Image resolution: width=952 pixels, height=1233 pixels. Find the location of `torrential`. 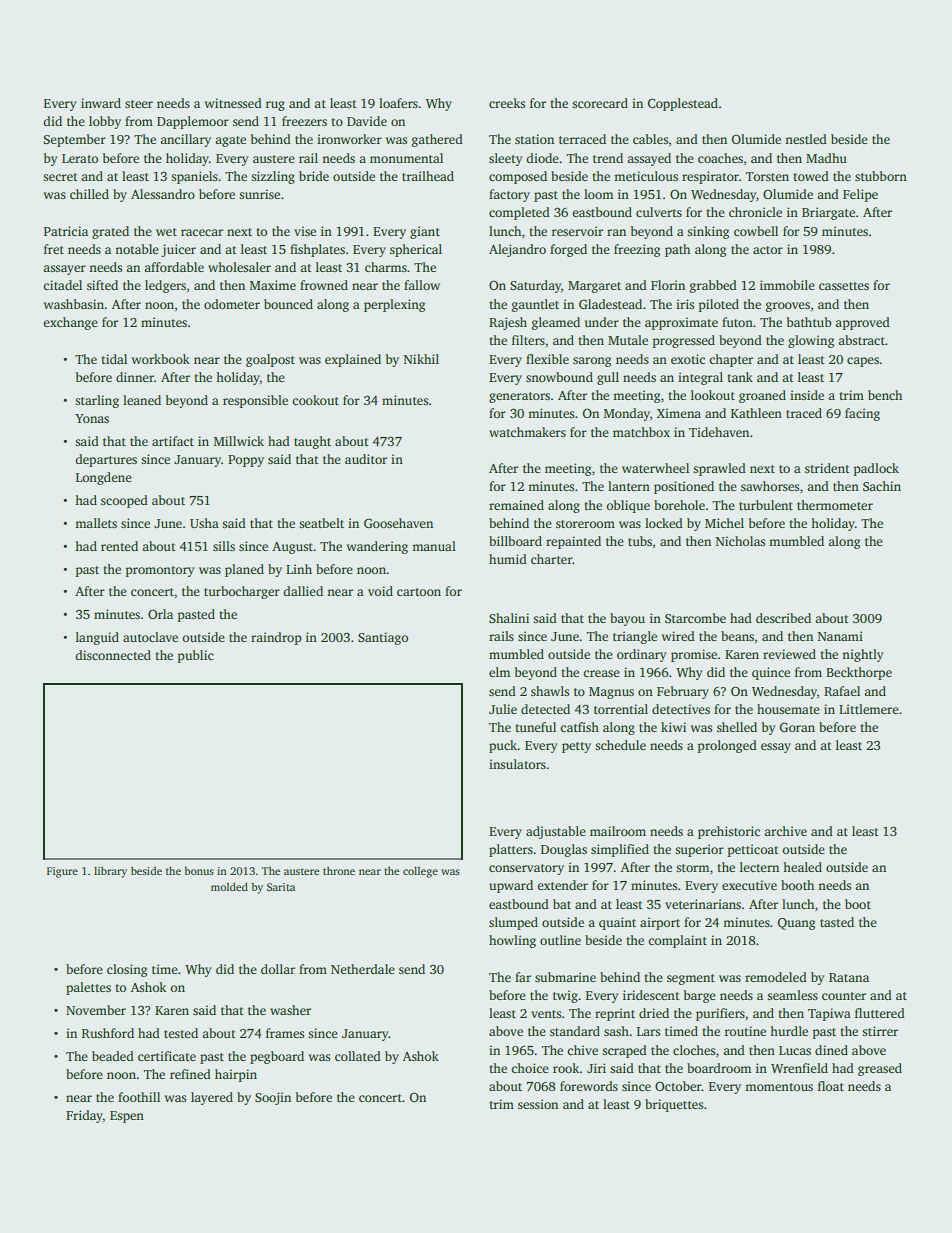

torrential is located at coordinates (621, 709).
